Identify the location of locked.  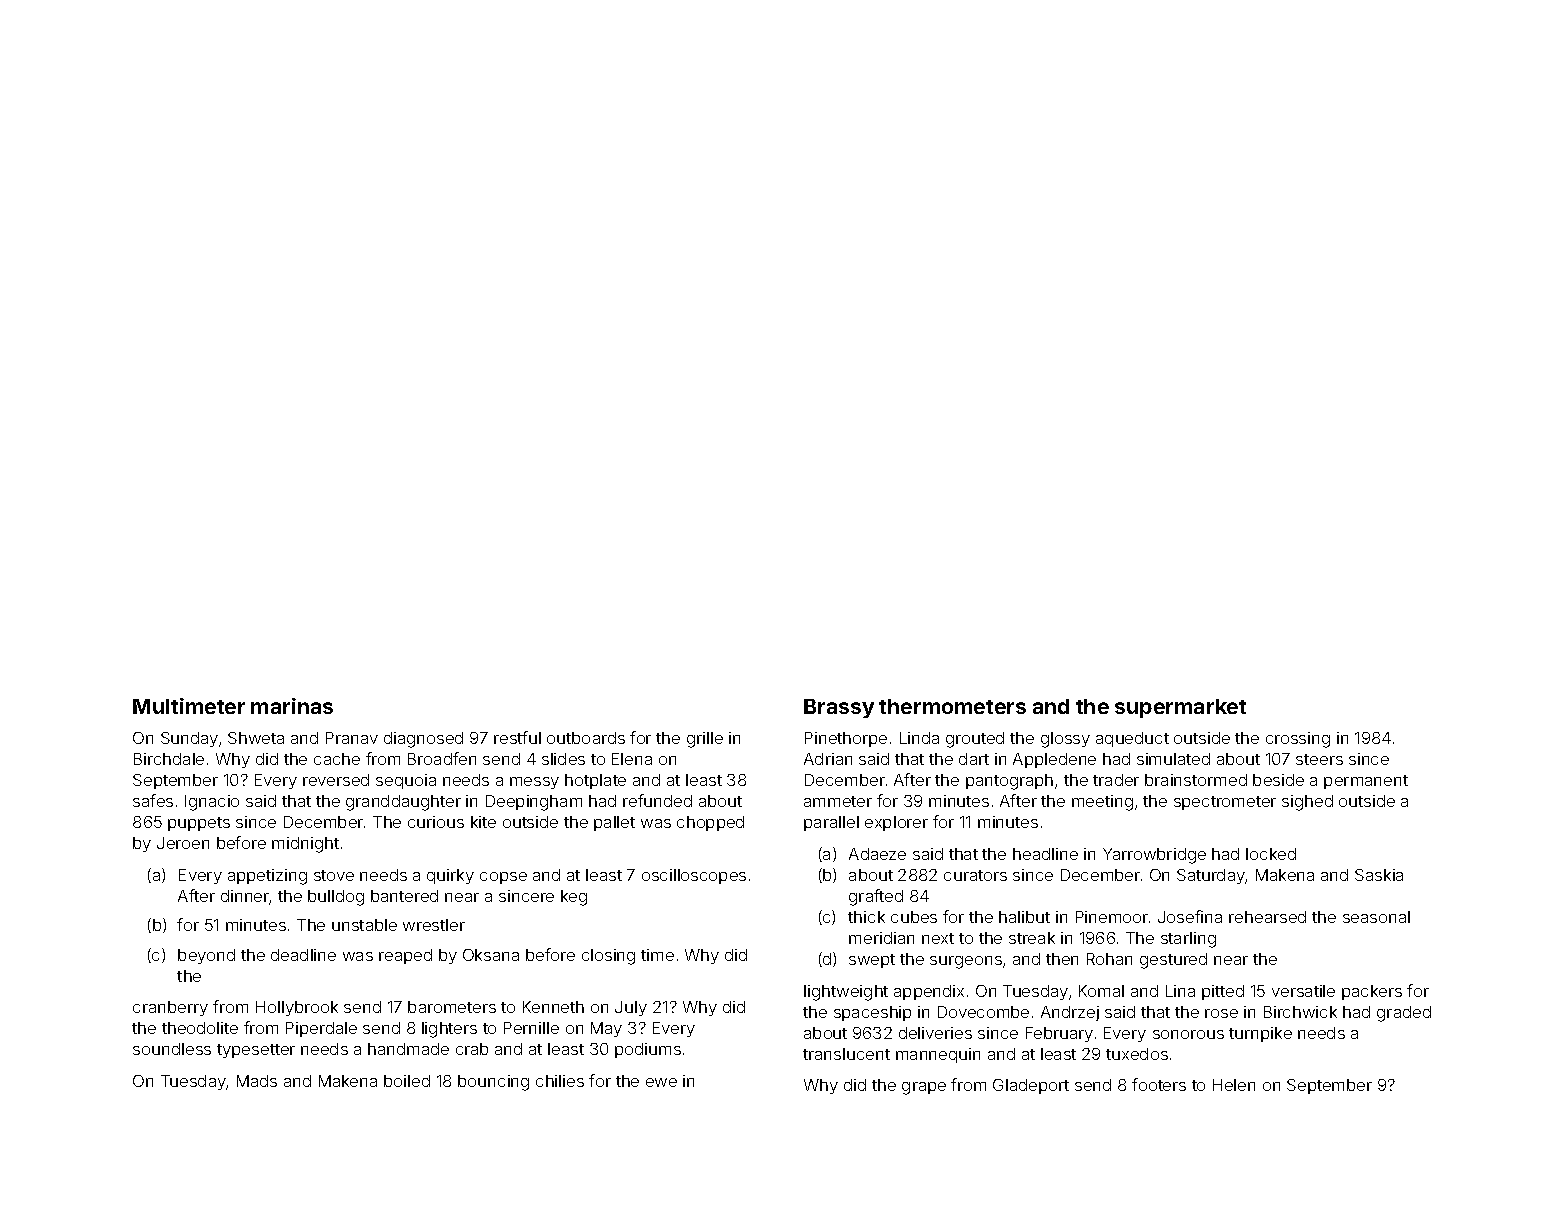
(1271, 854).
